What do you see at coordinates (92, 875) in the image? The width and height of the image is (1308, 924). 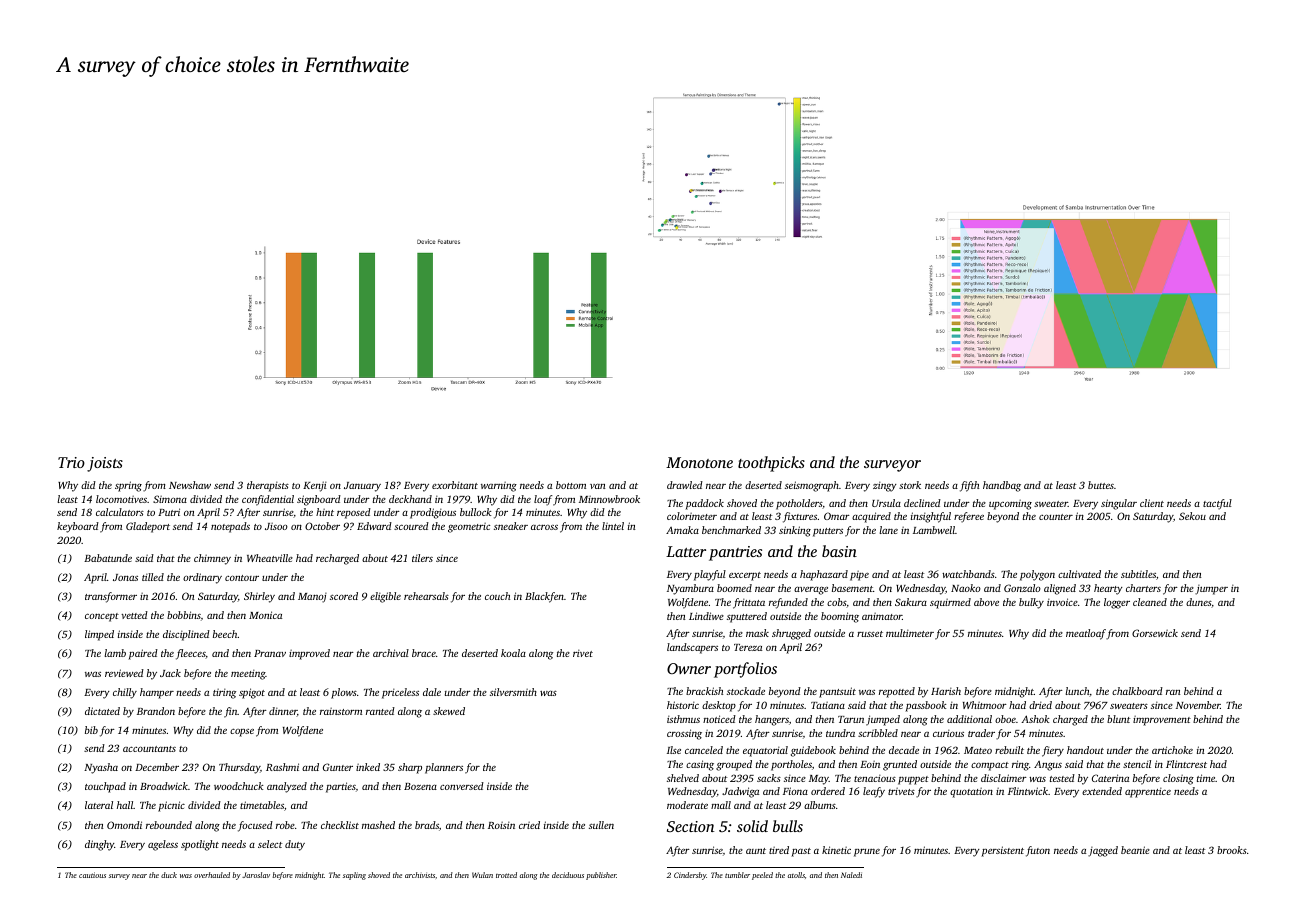 I see `cautious` at bounding box center [92, 875].
